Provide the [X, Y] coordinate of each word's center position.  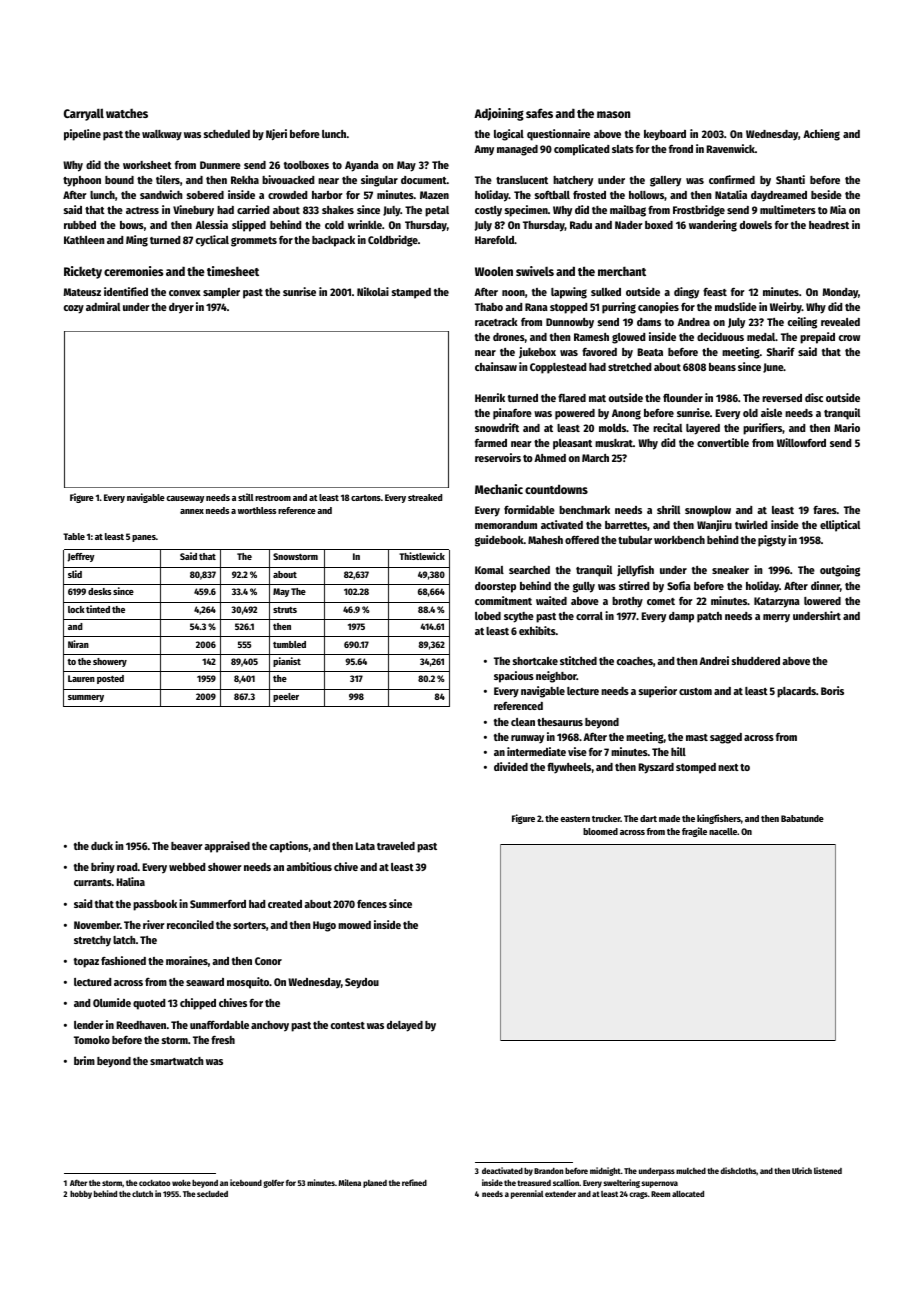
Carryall [84, 114]
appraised [227, 847]
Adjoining [499, 114]
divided [511, 766]
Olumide [112, 1002]
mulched [691, 1171]
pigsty [772, 541]
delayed [405, 1026]
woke [181, 1183]
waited [551, 600]
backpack [333, 241]
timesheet [233, 271]
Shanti [790, 179]
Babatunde [802, 818]
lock [76, 609]
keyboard [665, 135]
